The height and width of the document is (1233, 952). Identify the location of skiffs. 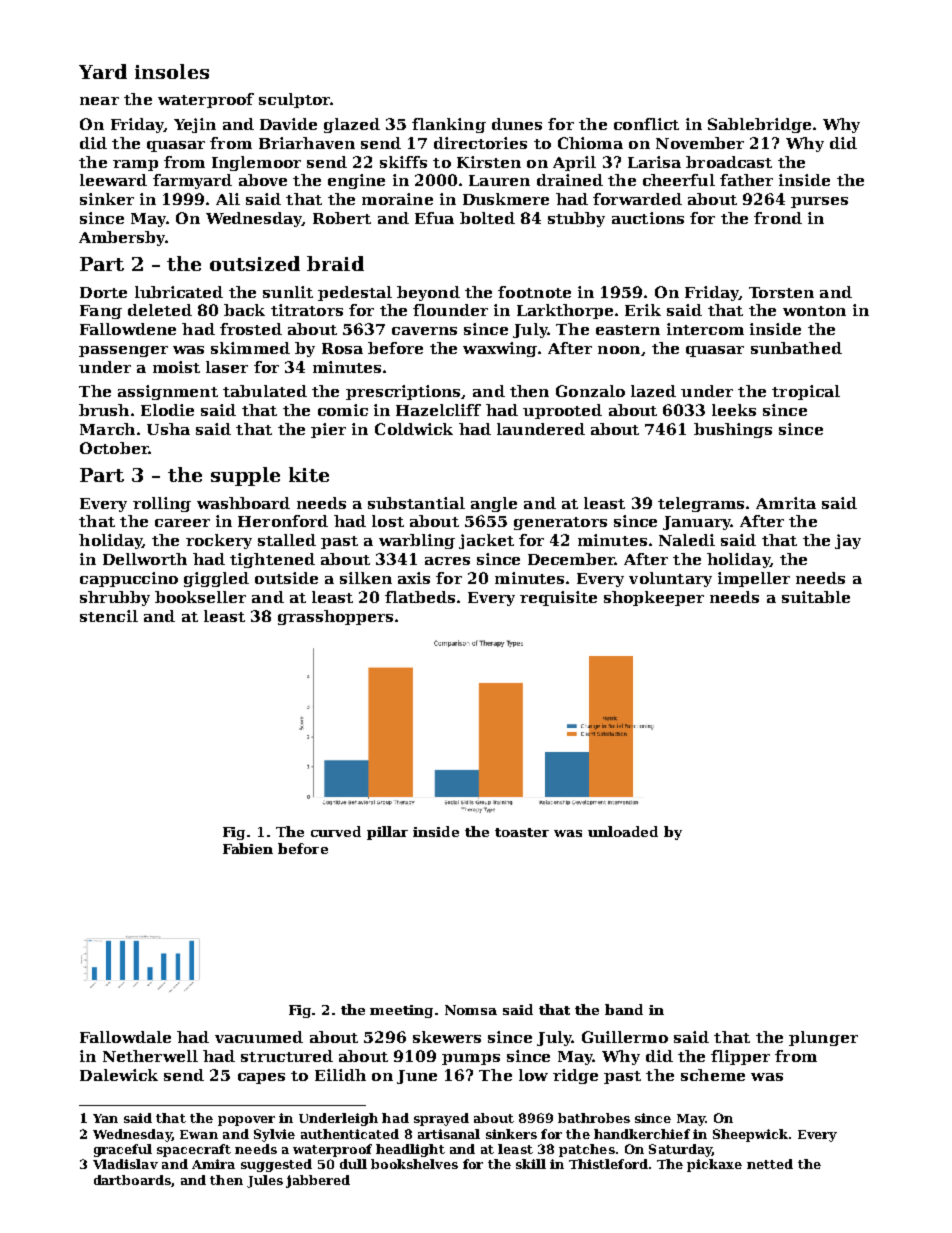
(403, 162).
